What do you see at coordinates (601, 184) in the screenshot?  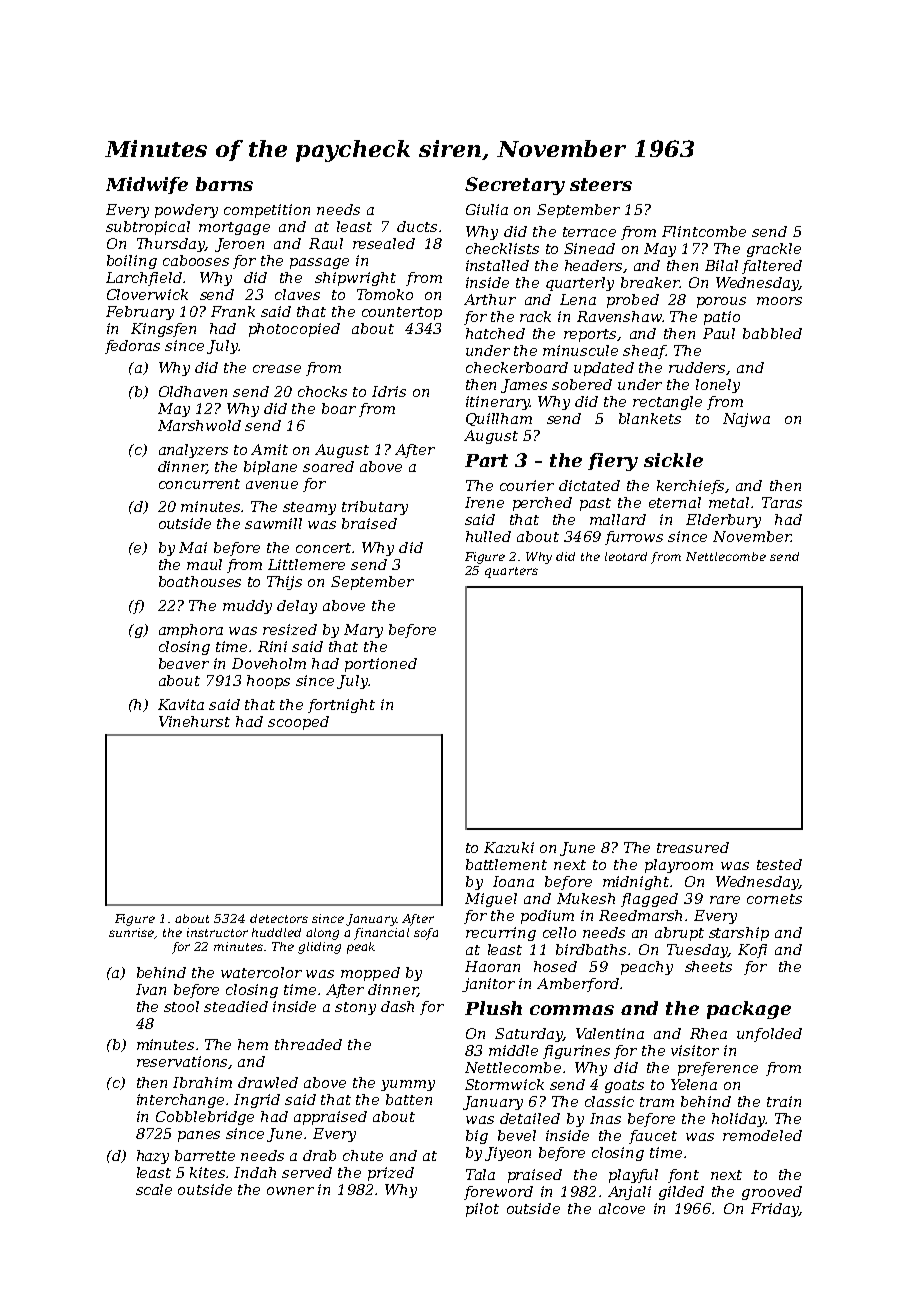 I see `steers` at bounding box center [601, 184].
